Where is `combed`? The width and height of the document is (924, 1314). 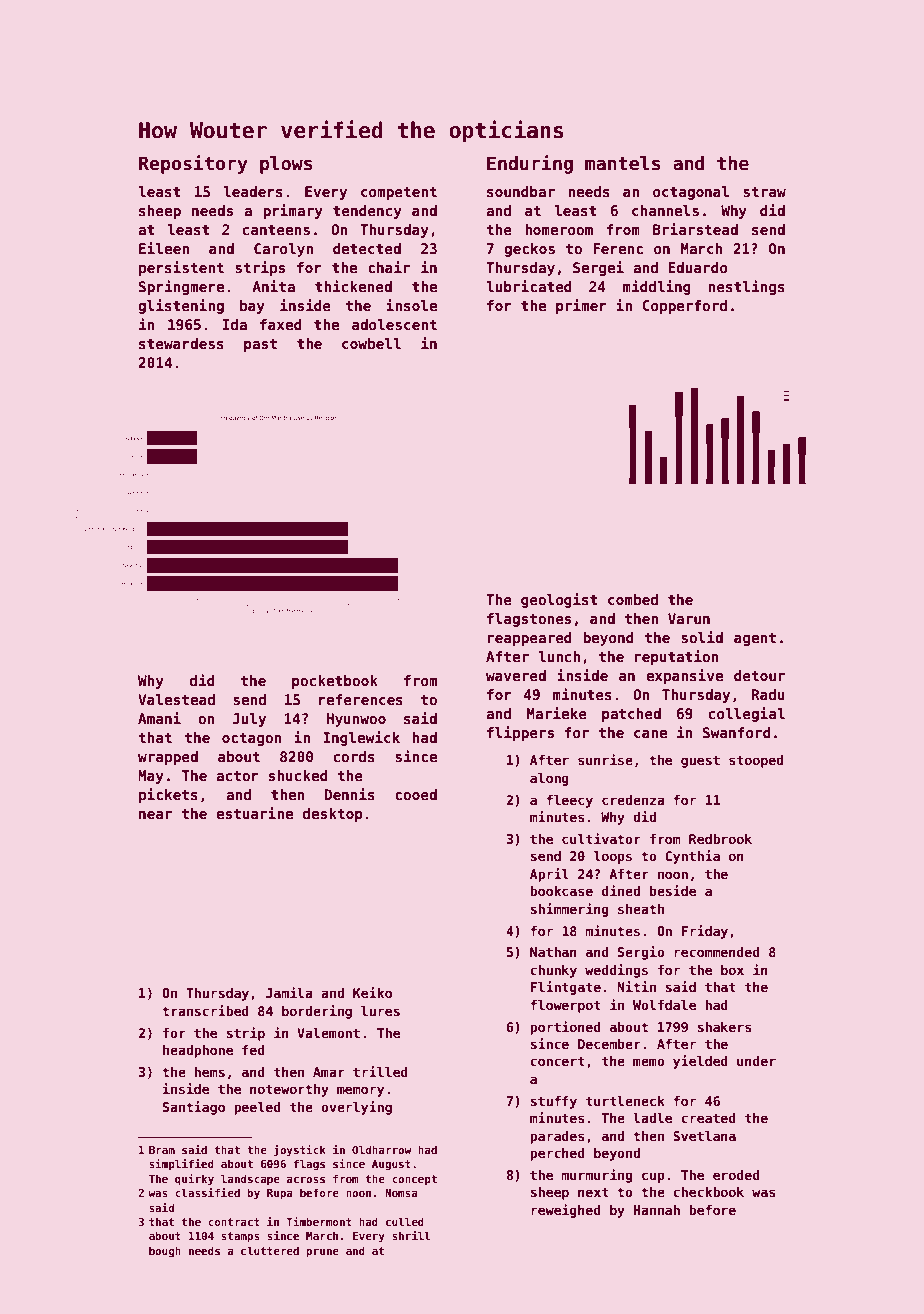
combed is located at coordinates (633, 599).
